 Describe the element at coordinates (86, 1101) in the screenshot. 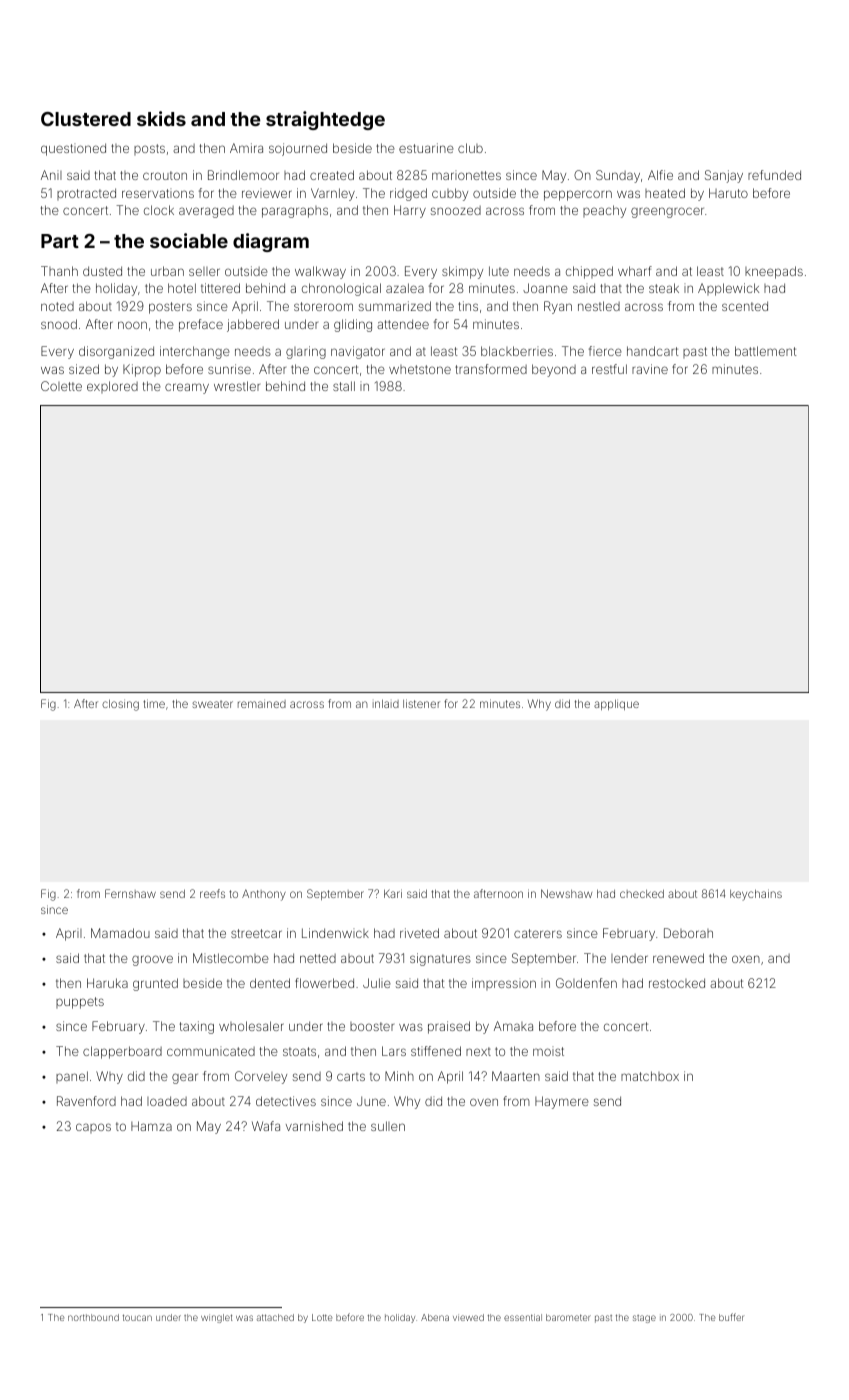

I see `Ravenford` at that location.
